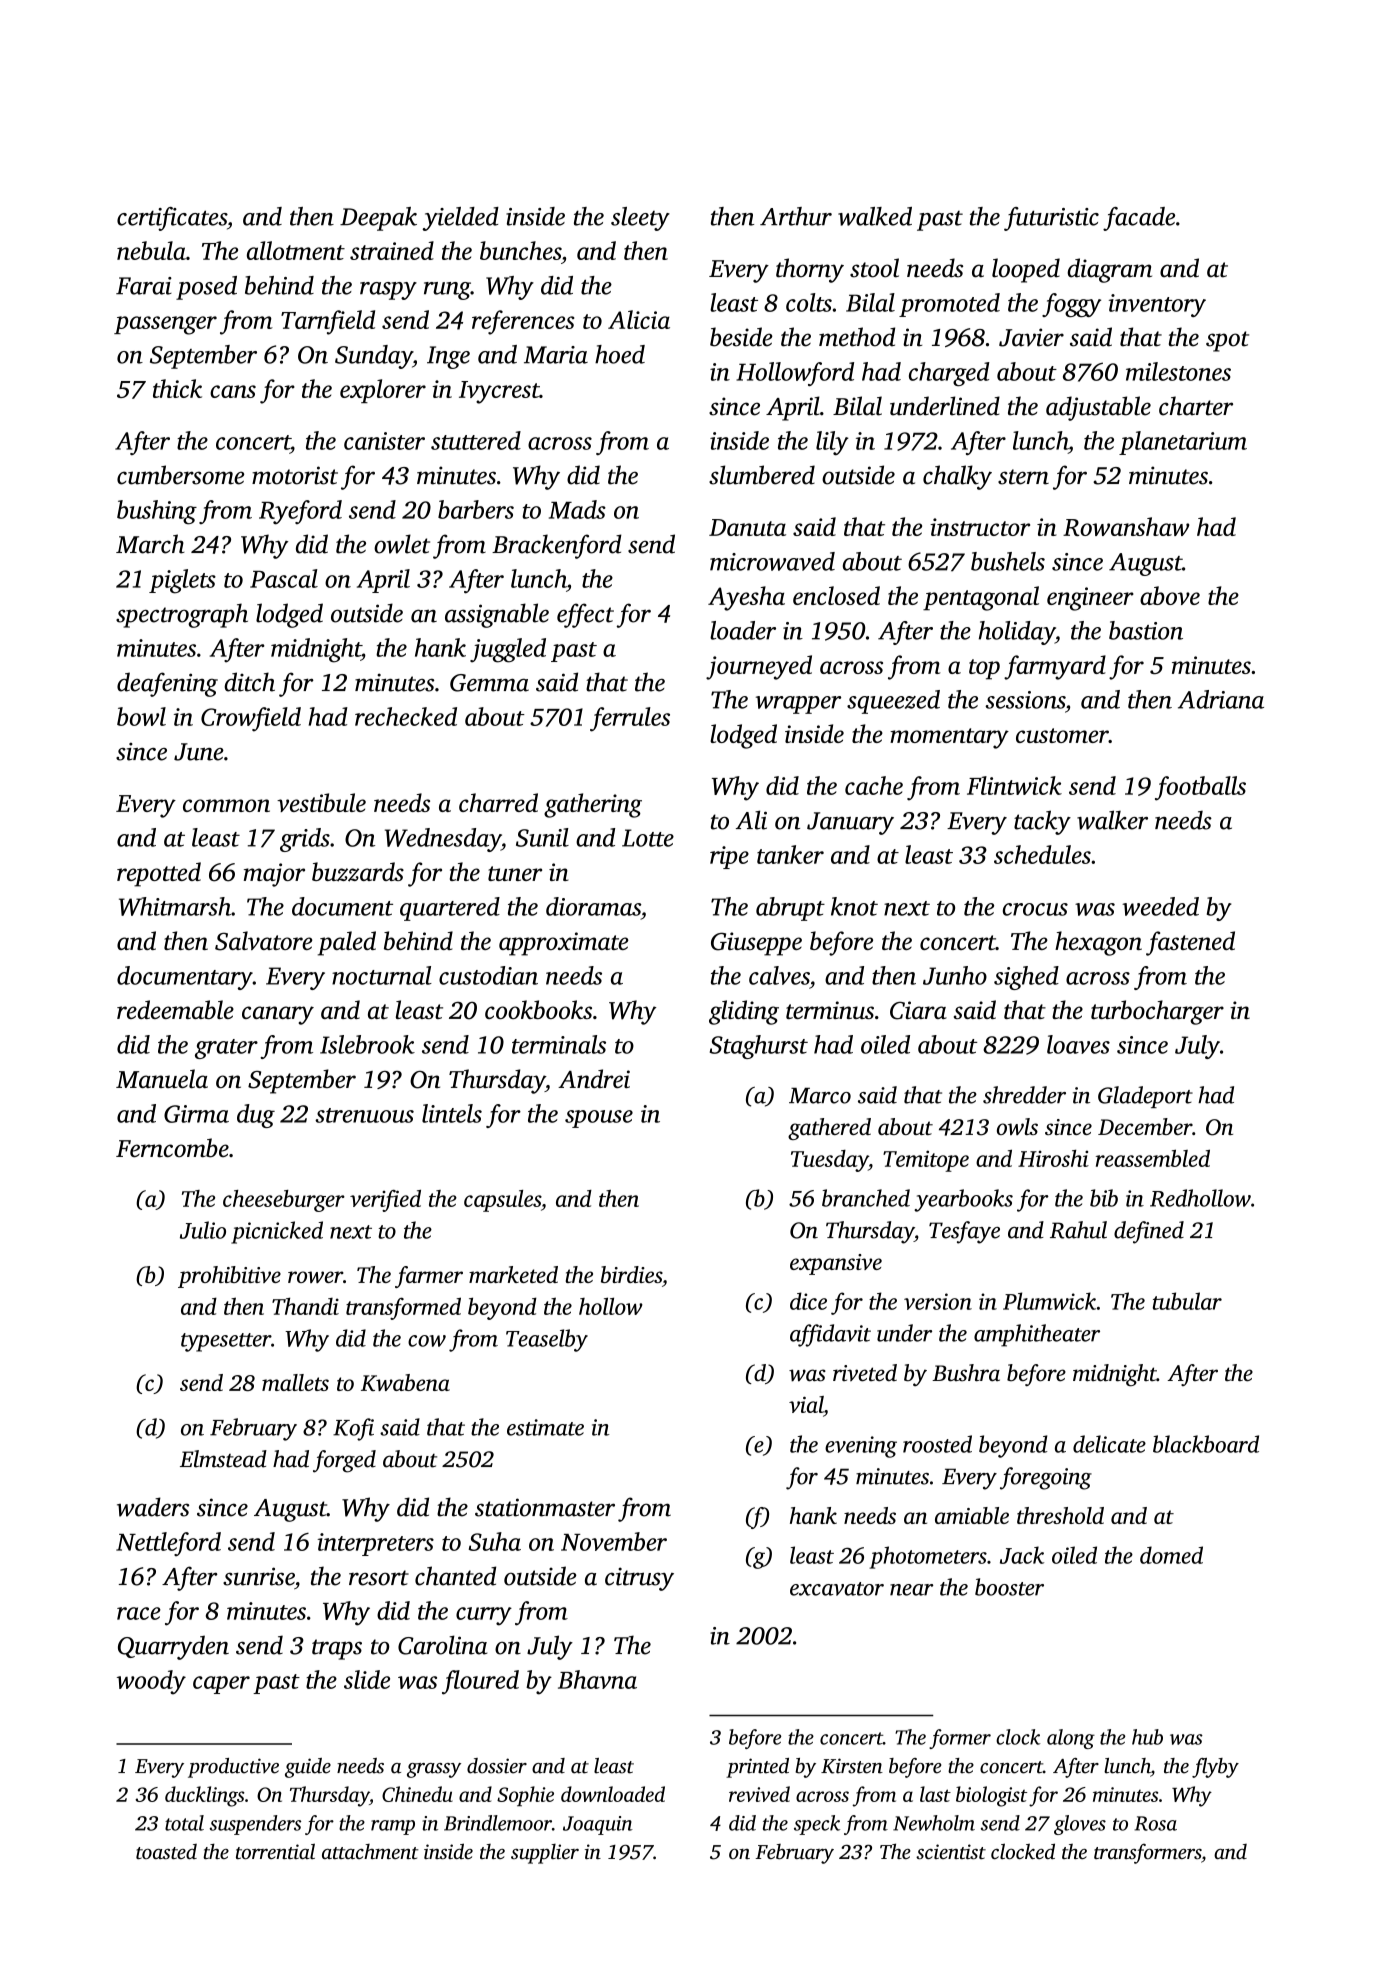  Describe the element at coordinates (639, 1579) in the document. I see `citrusy` at that location.
